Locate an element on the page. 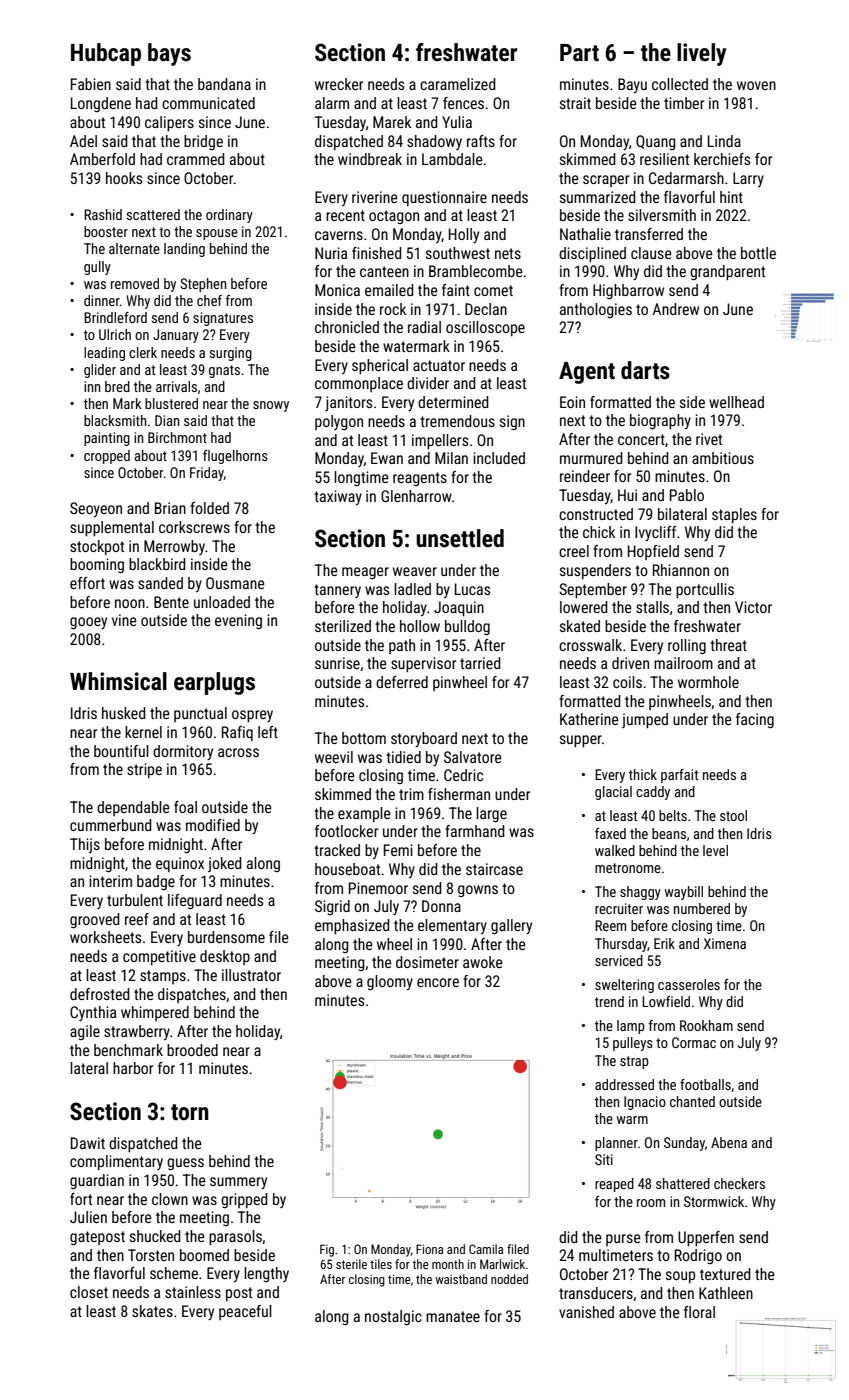  nostalgic is located at coordinates (393, 1317).
